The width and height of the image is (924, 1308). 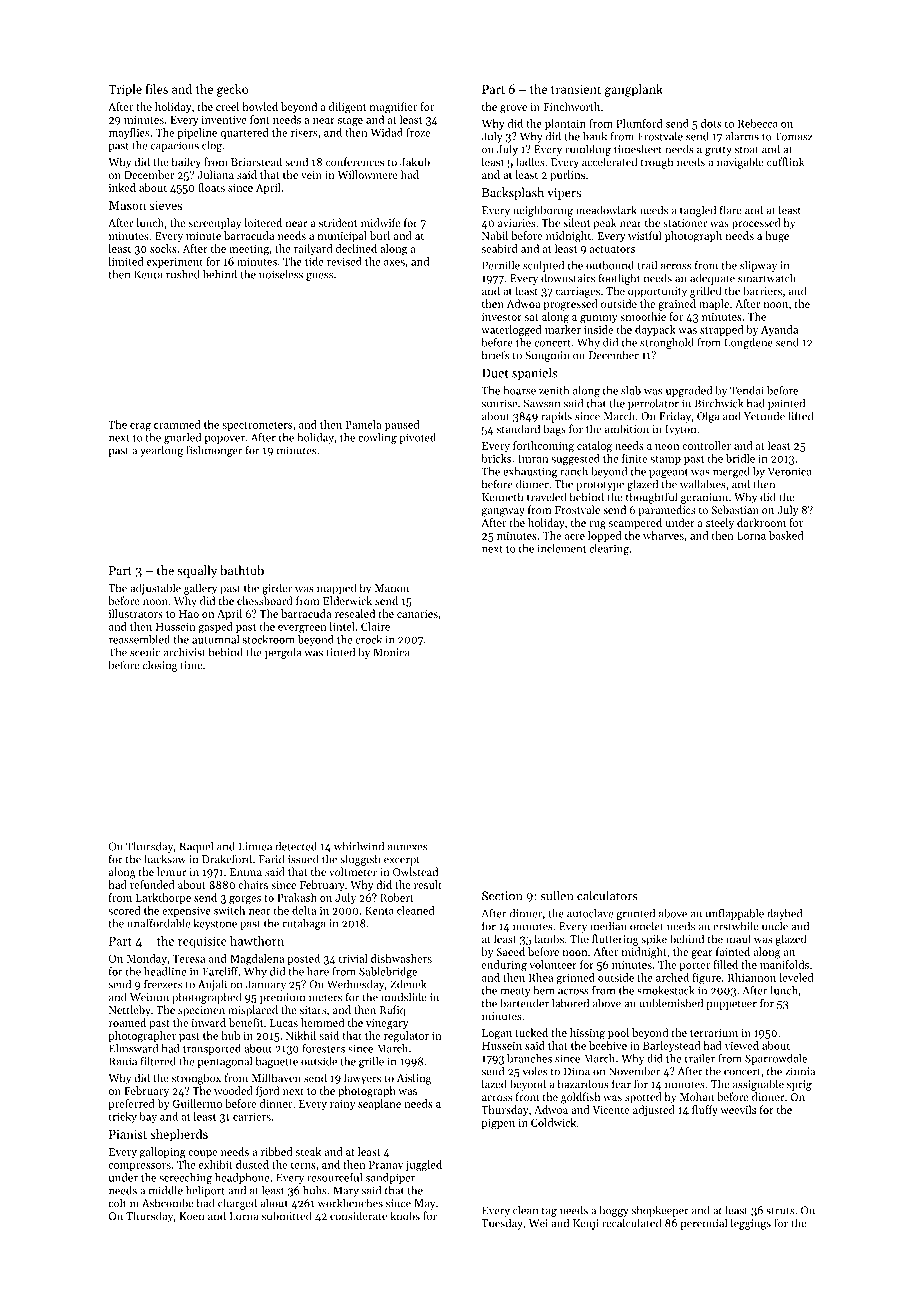 What do you see at coordinates (786, 535) in the image?
I see `basked` at bounding box center [786, 535].
